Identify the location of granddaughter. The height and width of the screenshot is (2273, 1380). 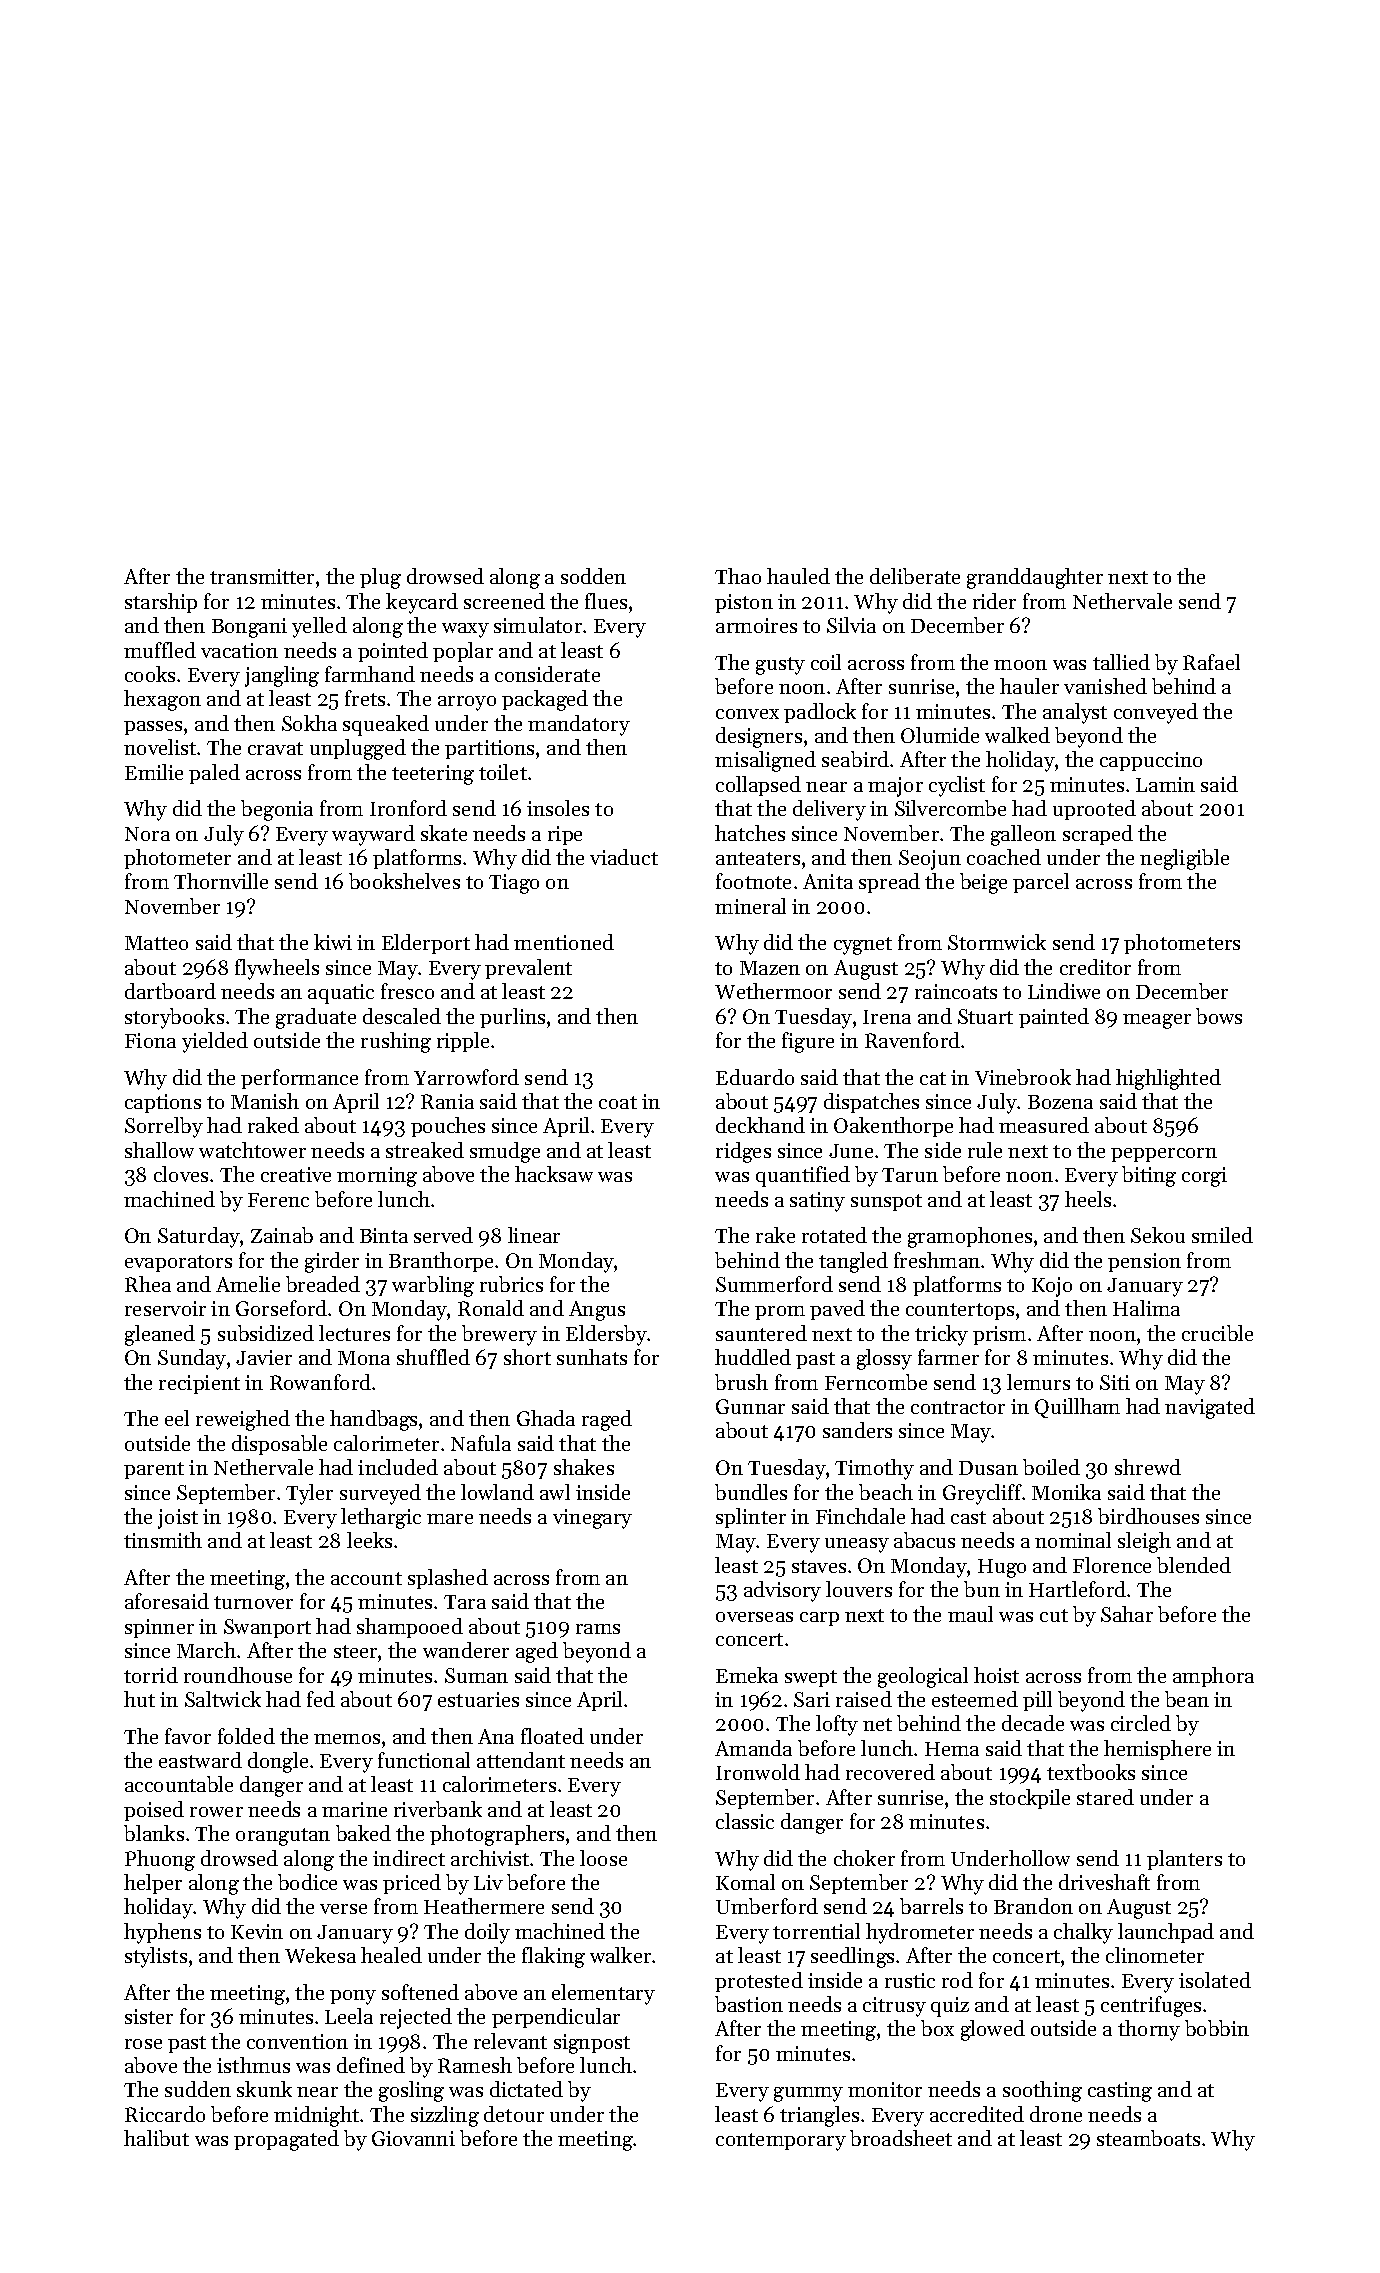
(1035, 578).
